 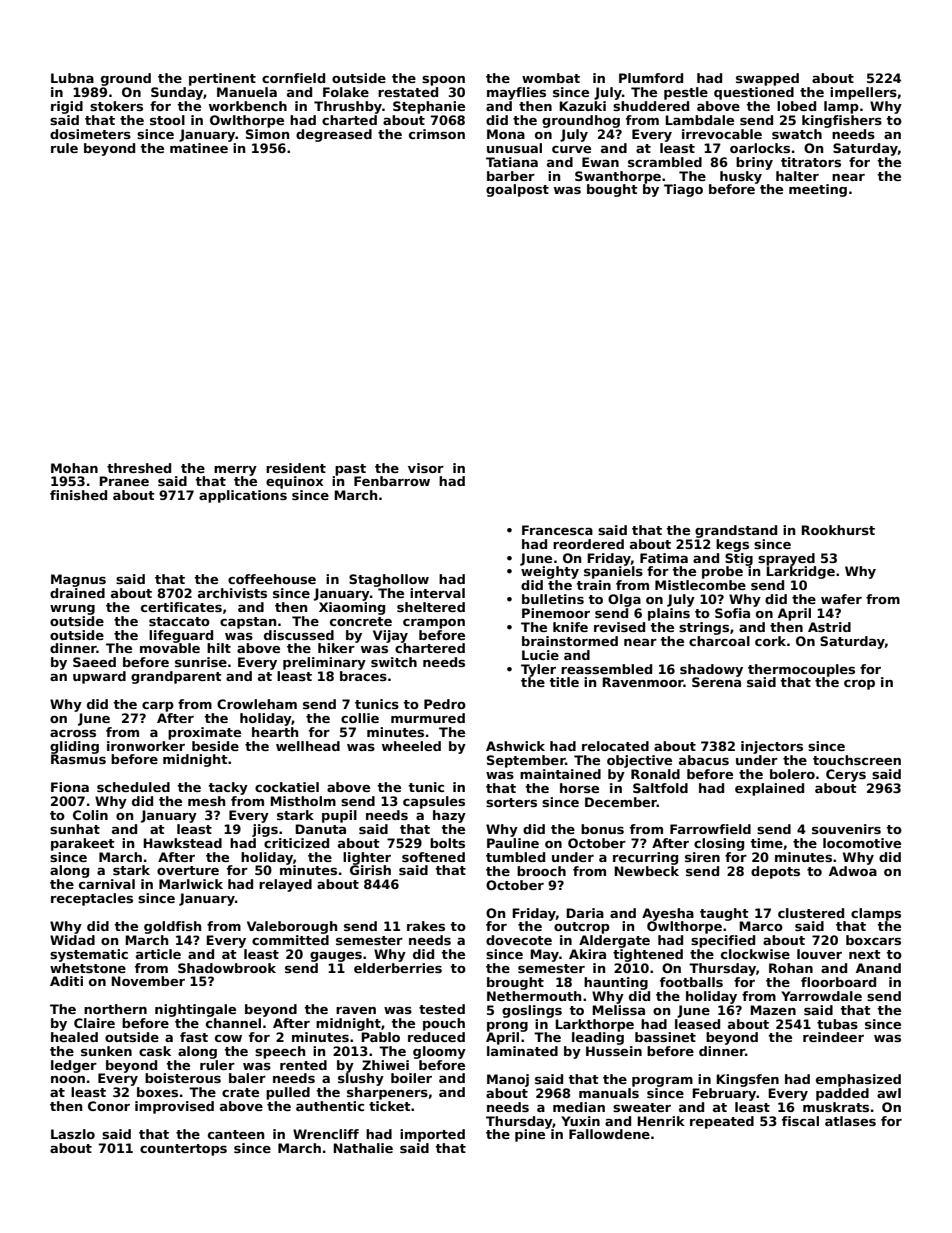 What do you see at coordinates (398, 968) in the screenshot?
I see `elderberries` at bounding box center [398, 968].
